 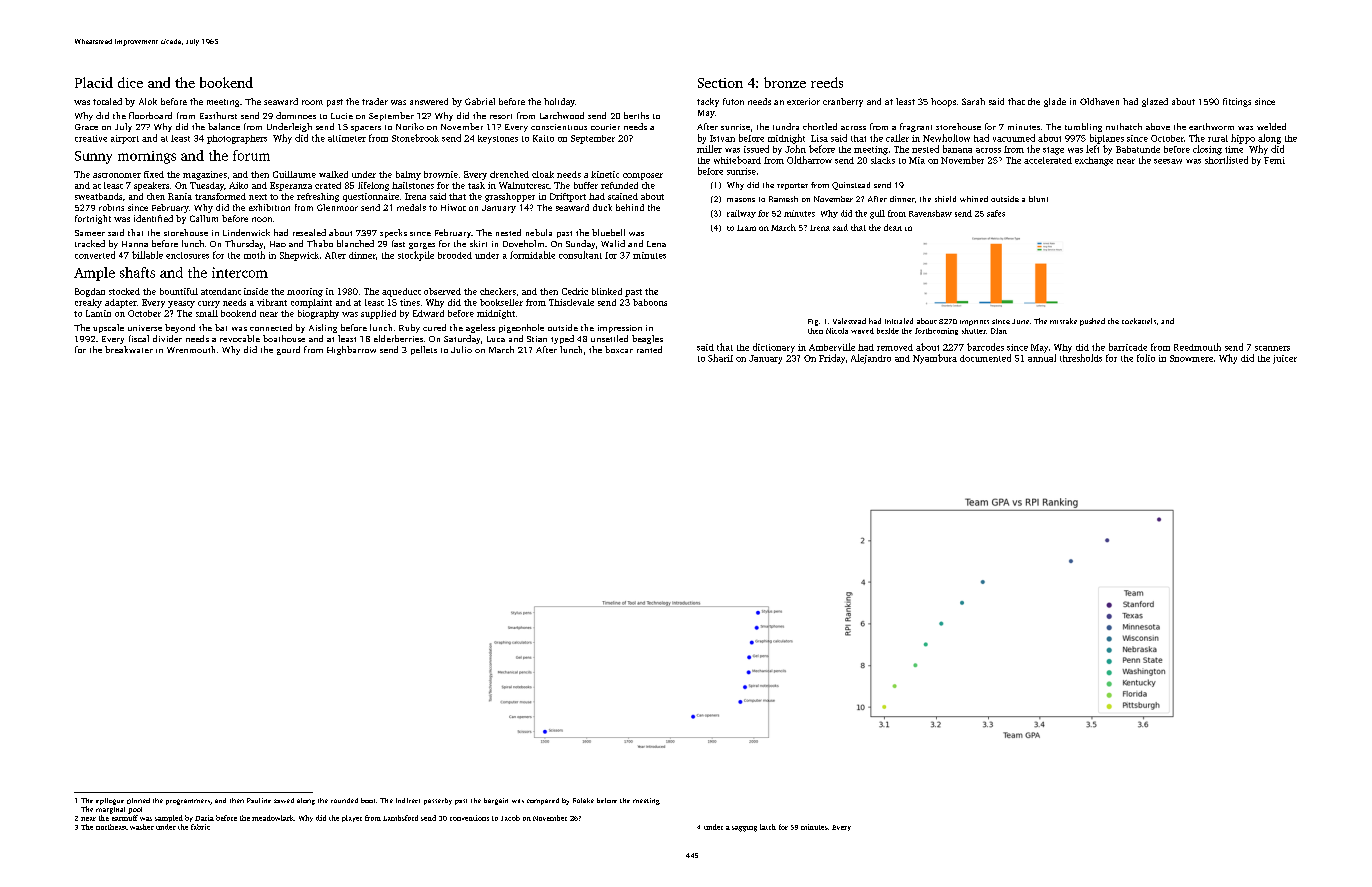 What do you see at coordinates (480, 101) in the screenshot?
I see `Gabriel` at bounding box center [480, 101].
